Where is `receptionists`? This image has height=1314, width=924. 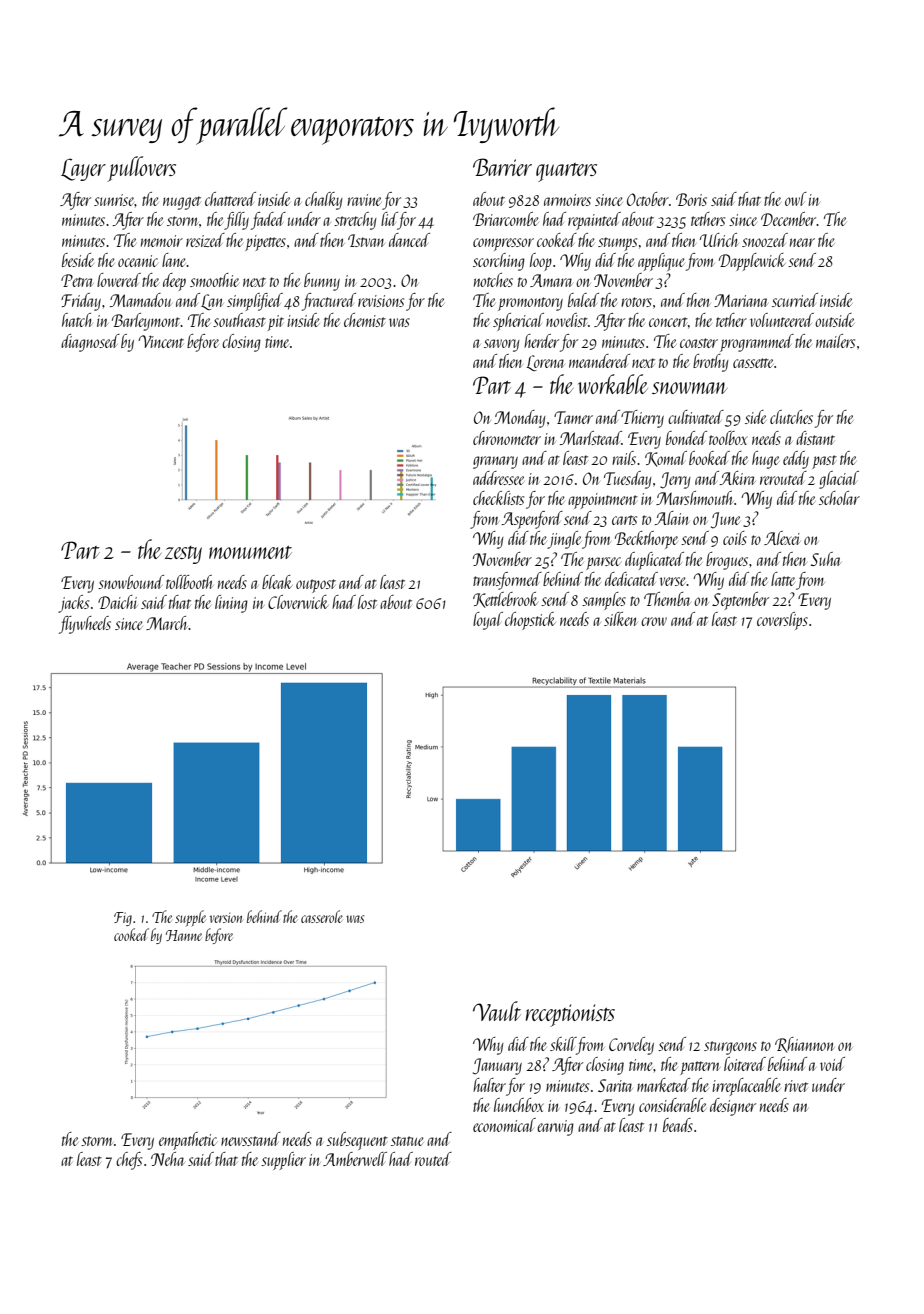
receptionists is located at coordinates (570, 1015).
